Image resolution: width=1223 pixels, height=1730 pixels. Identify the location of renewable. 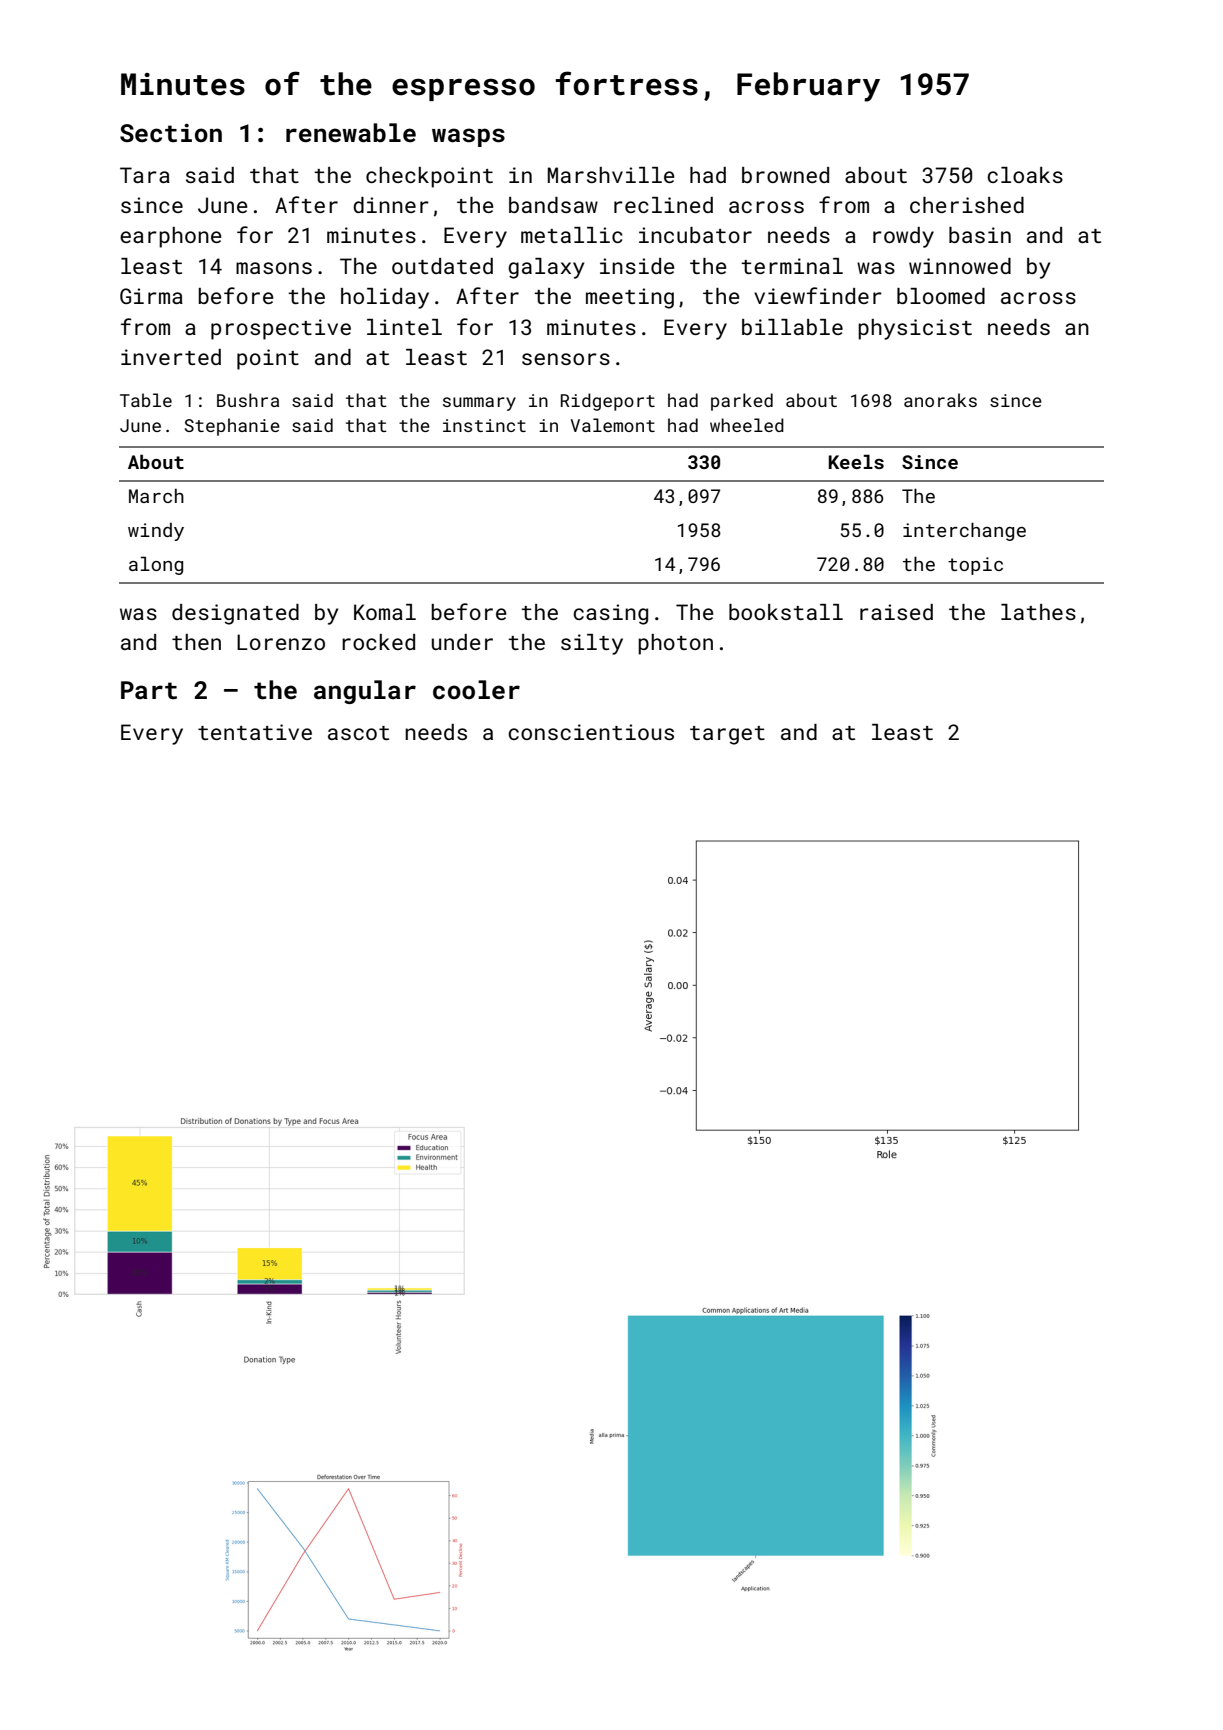
(351, 133).
